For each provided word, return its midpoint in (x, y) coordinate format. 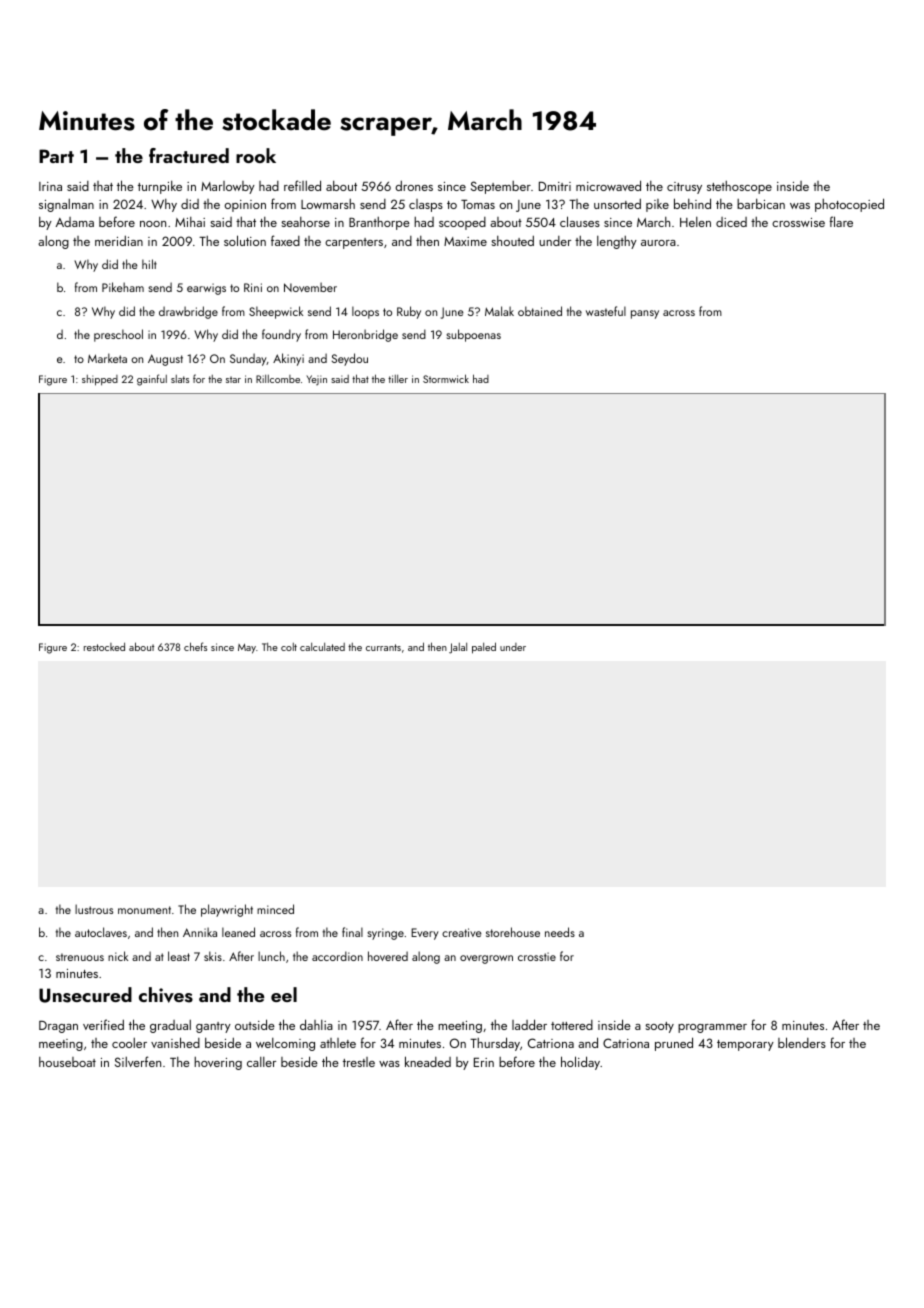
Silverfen (138, 1061)
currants (383, 647)
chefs (195, 646)
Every (425, 934)
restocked (104, 646)
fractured (189, 155)
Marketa (107, 358)
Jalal (458, 648)
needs (560, 932)
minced (275, 909)
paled (484, 648)
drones (414, 185)
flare (841, 221)
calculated (322, 647)
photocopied (849, 205)
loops (365, 312)
